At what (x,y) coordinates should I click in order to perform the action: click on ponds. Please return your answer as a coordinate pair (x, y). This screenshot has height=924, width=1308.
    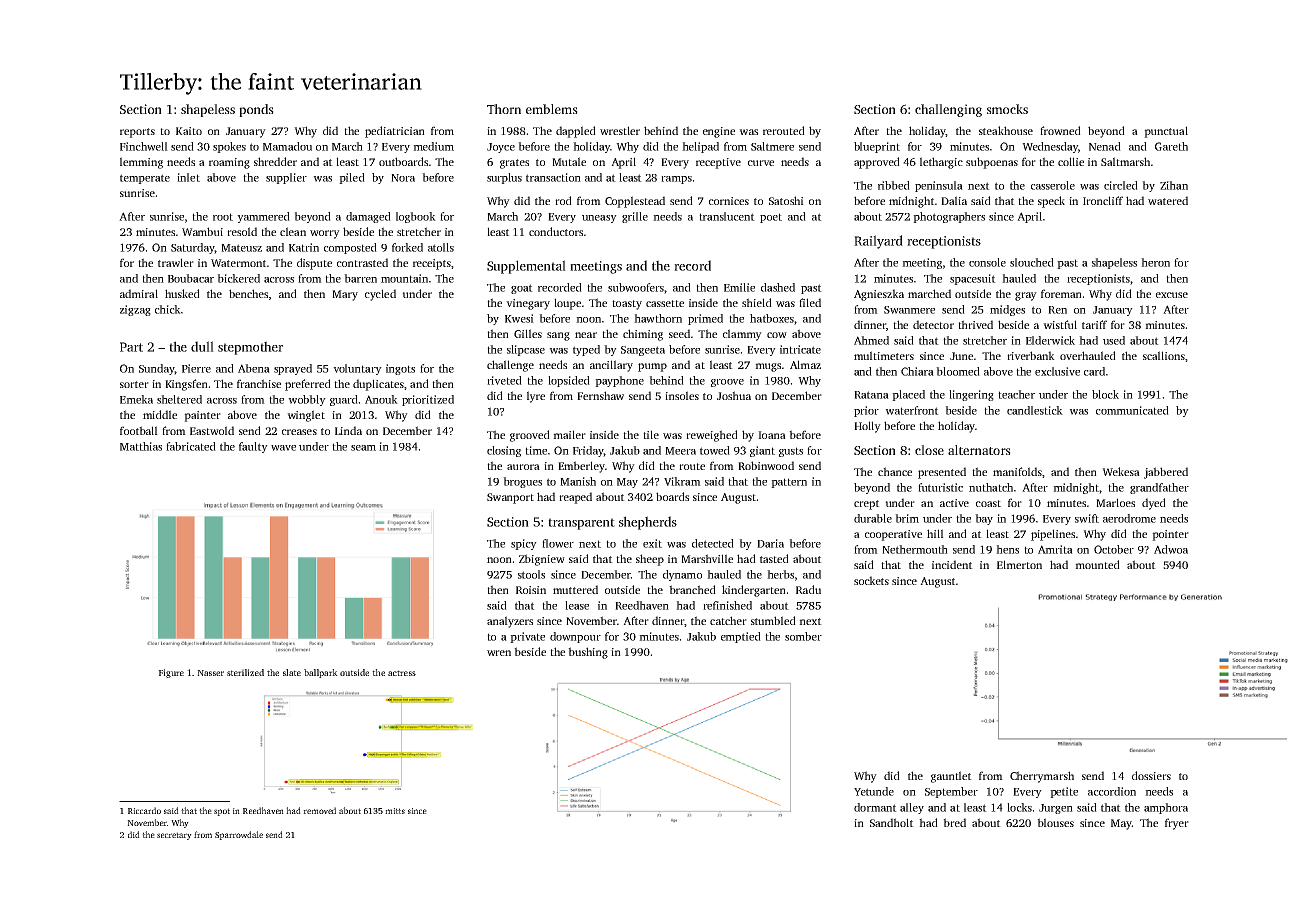
    Looking at the image, I should click on (256, 110).
